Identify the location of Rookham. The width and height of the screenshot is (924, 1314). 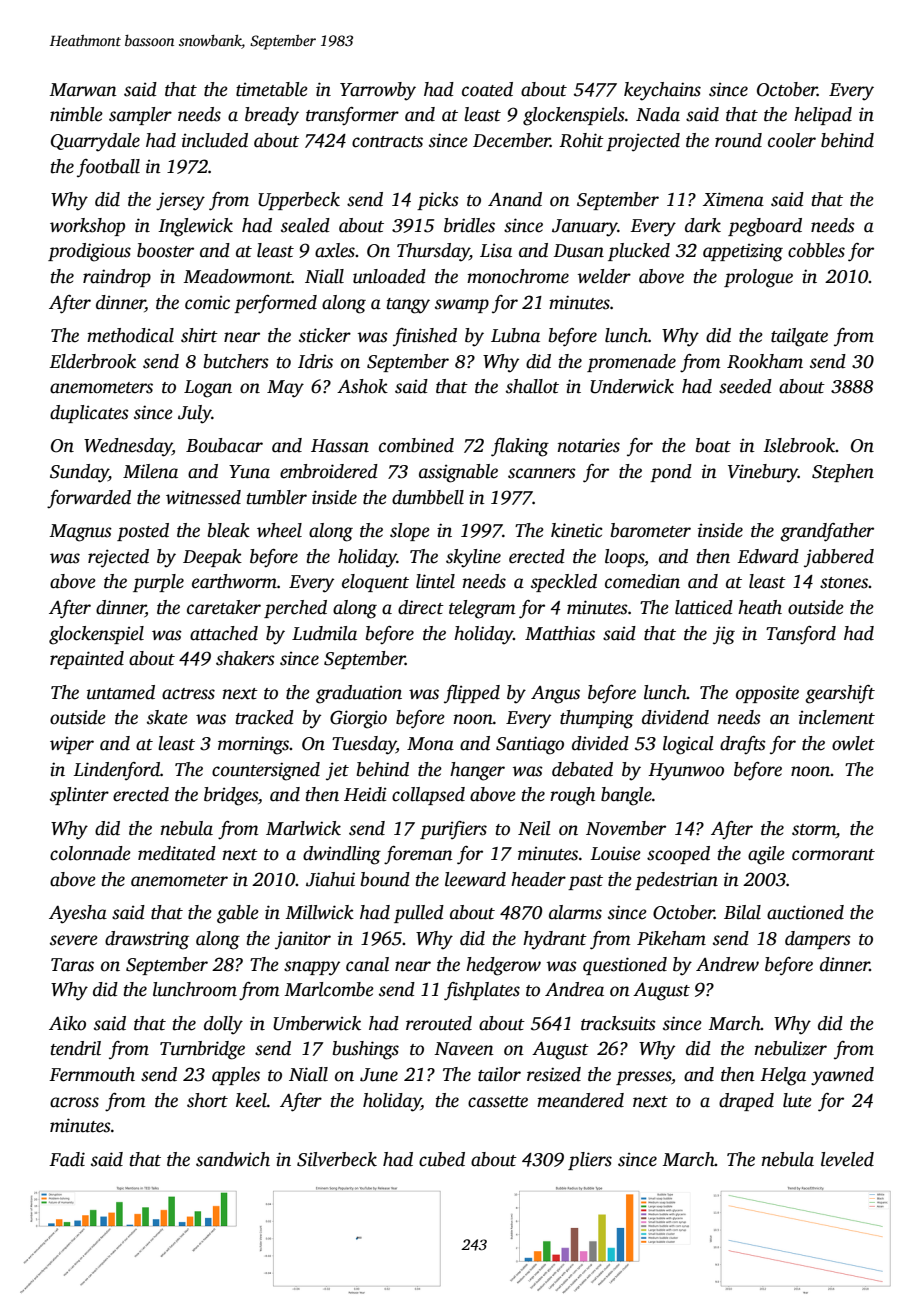
(765, 361).
